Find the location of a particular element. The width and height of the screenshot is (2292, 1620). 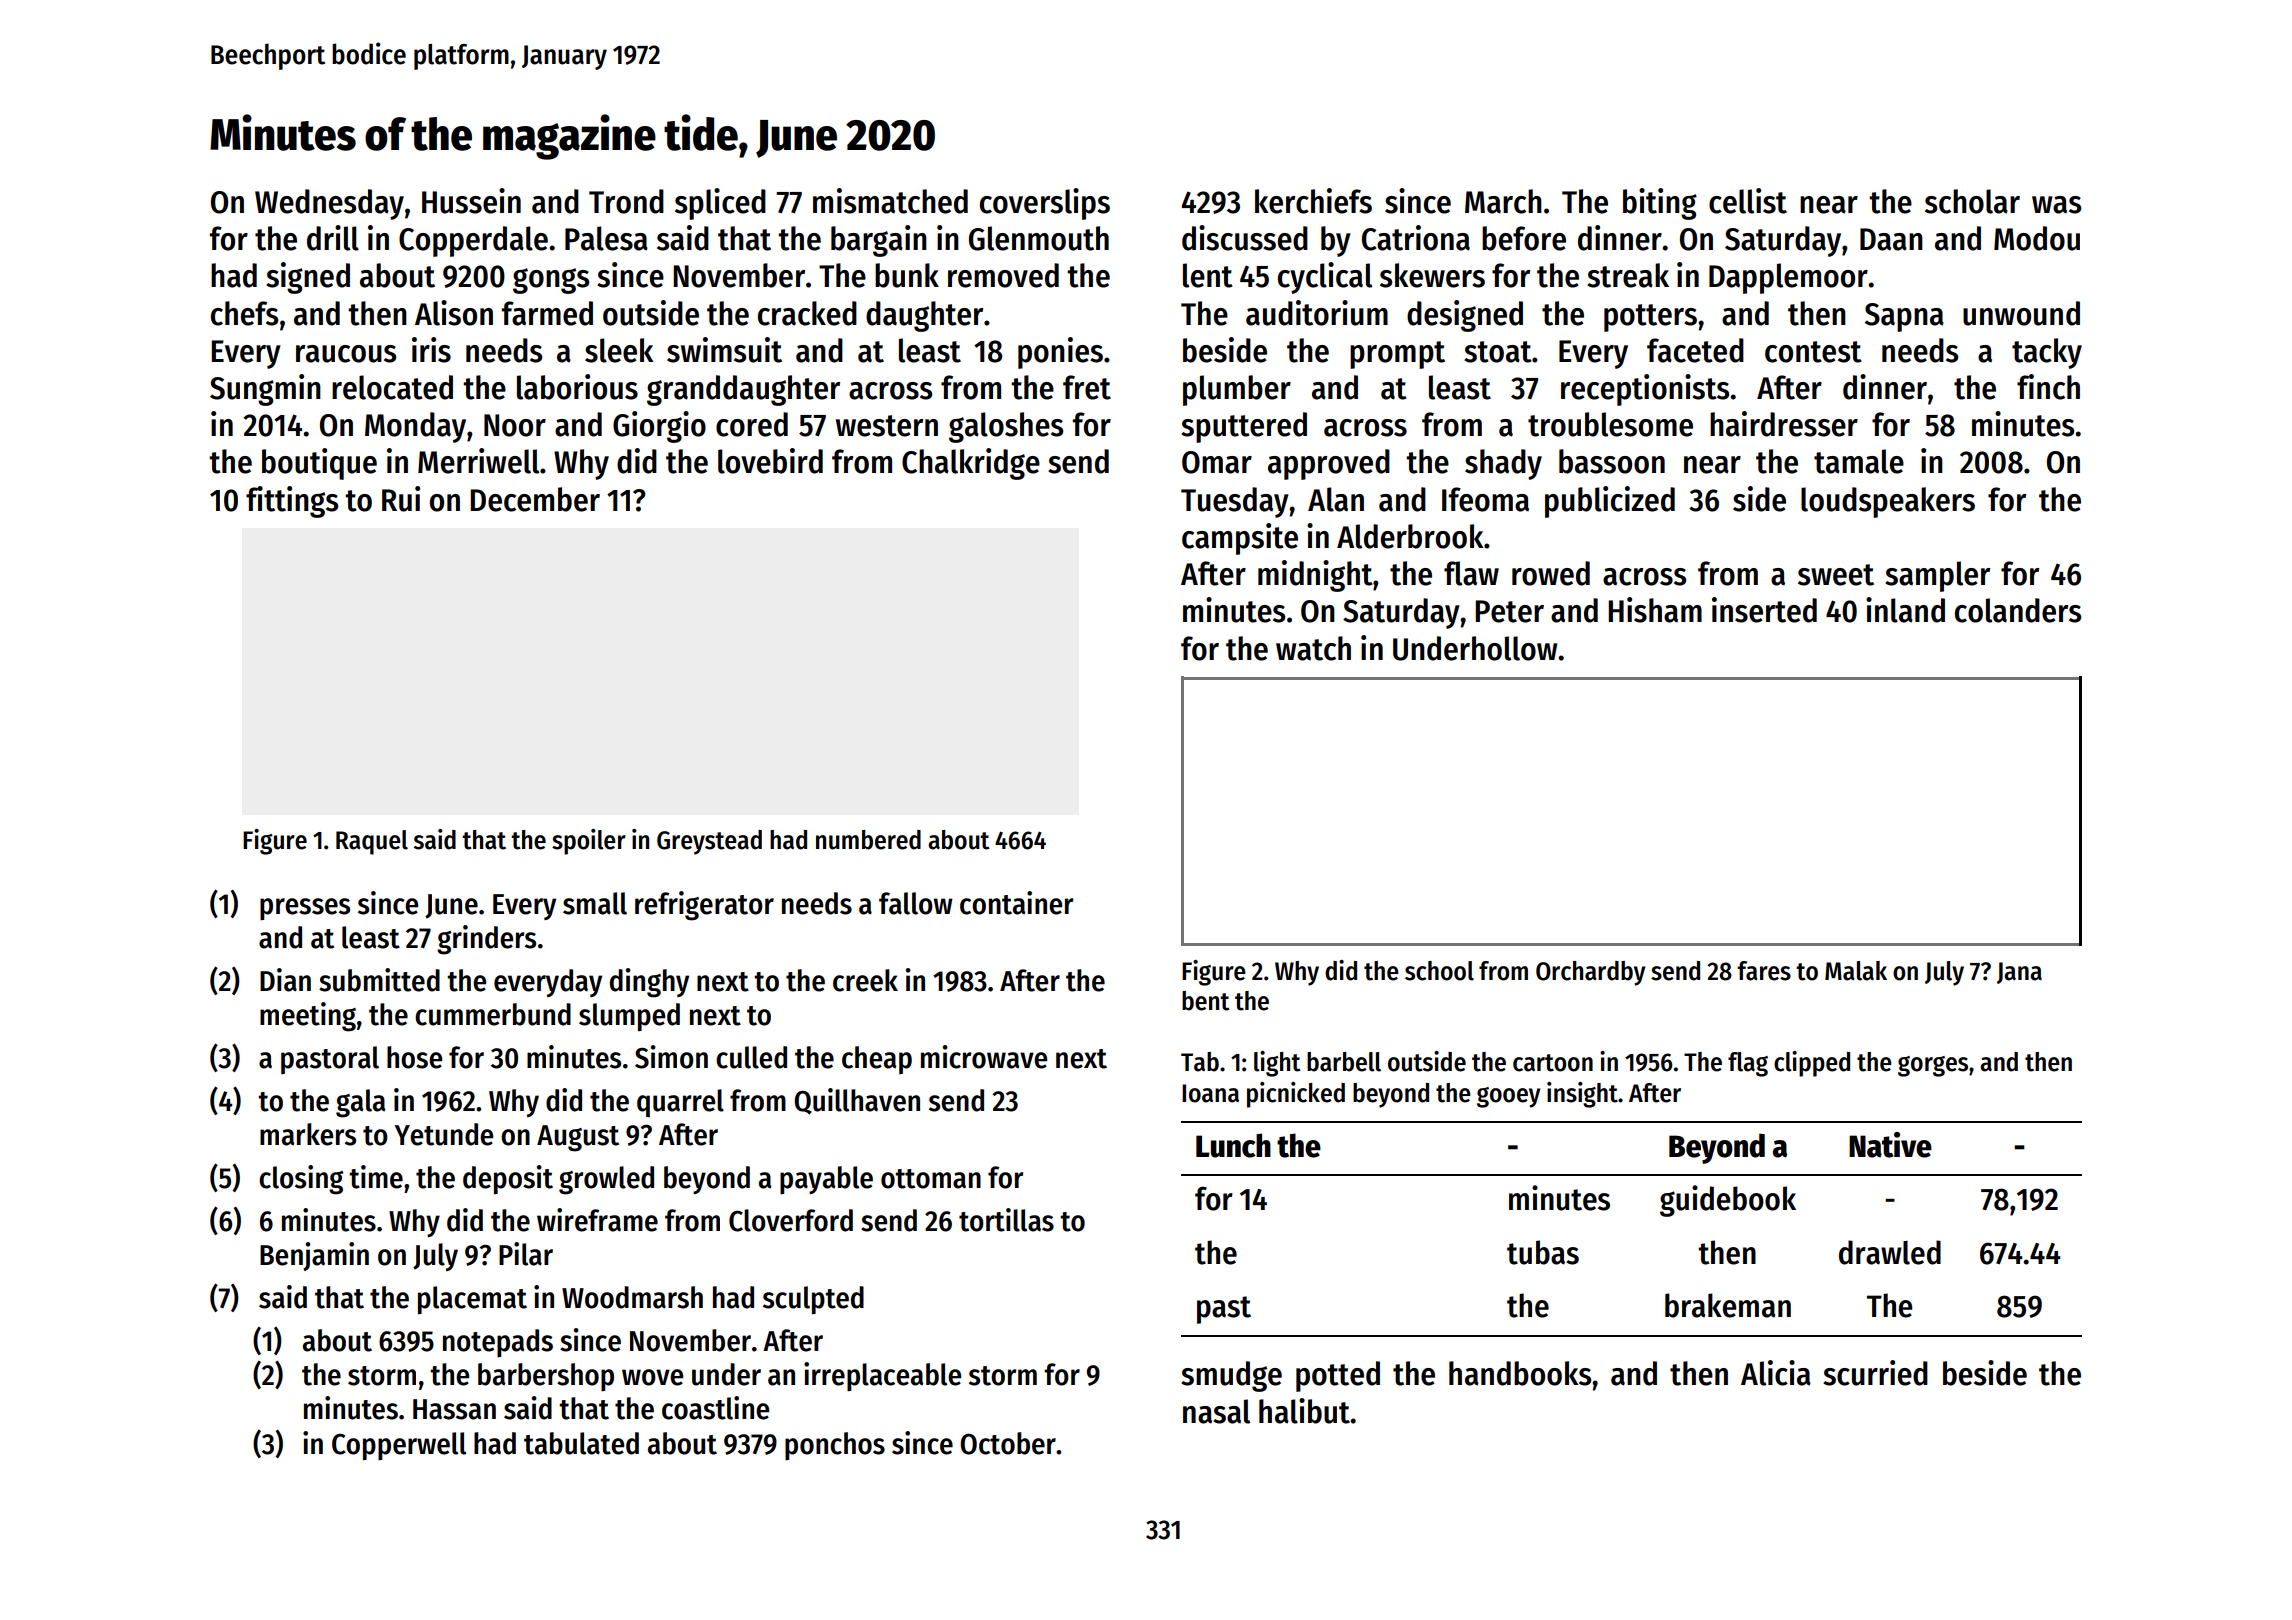

growled is located at coordinates (606, 1180).
